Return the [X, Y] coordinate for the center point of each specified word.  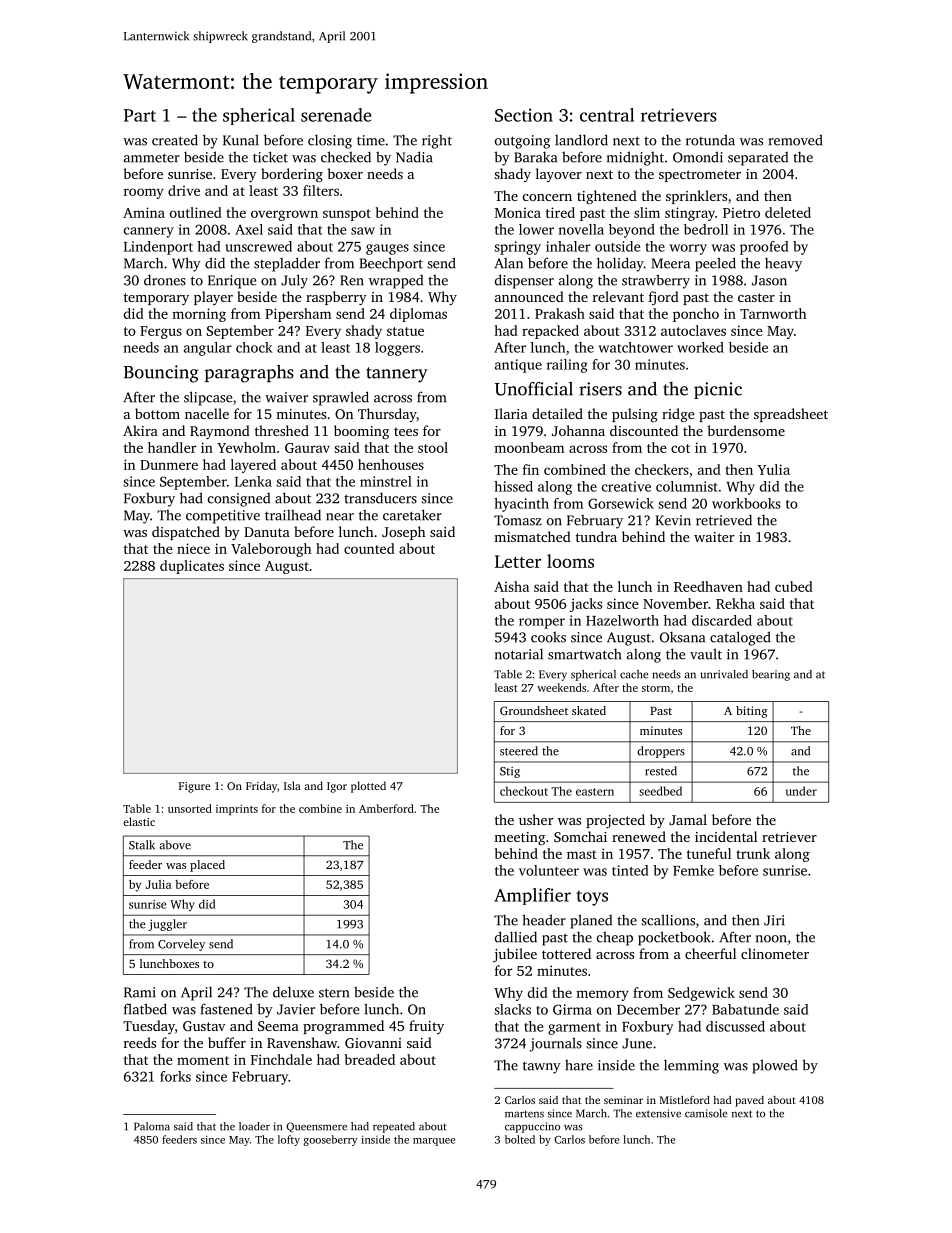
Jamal [688, 819]
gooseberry [330, 1140]
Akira [140, 430]
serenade [336, 115]
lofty [289, 1140]
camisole [706, 1113]
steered [519, 751]
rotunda [710, 140]
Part [140, 115]
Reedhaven [708, 586]
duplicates [192, 567]
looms [570, 561]
